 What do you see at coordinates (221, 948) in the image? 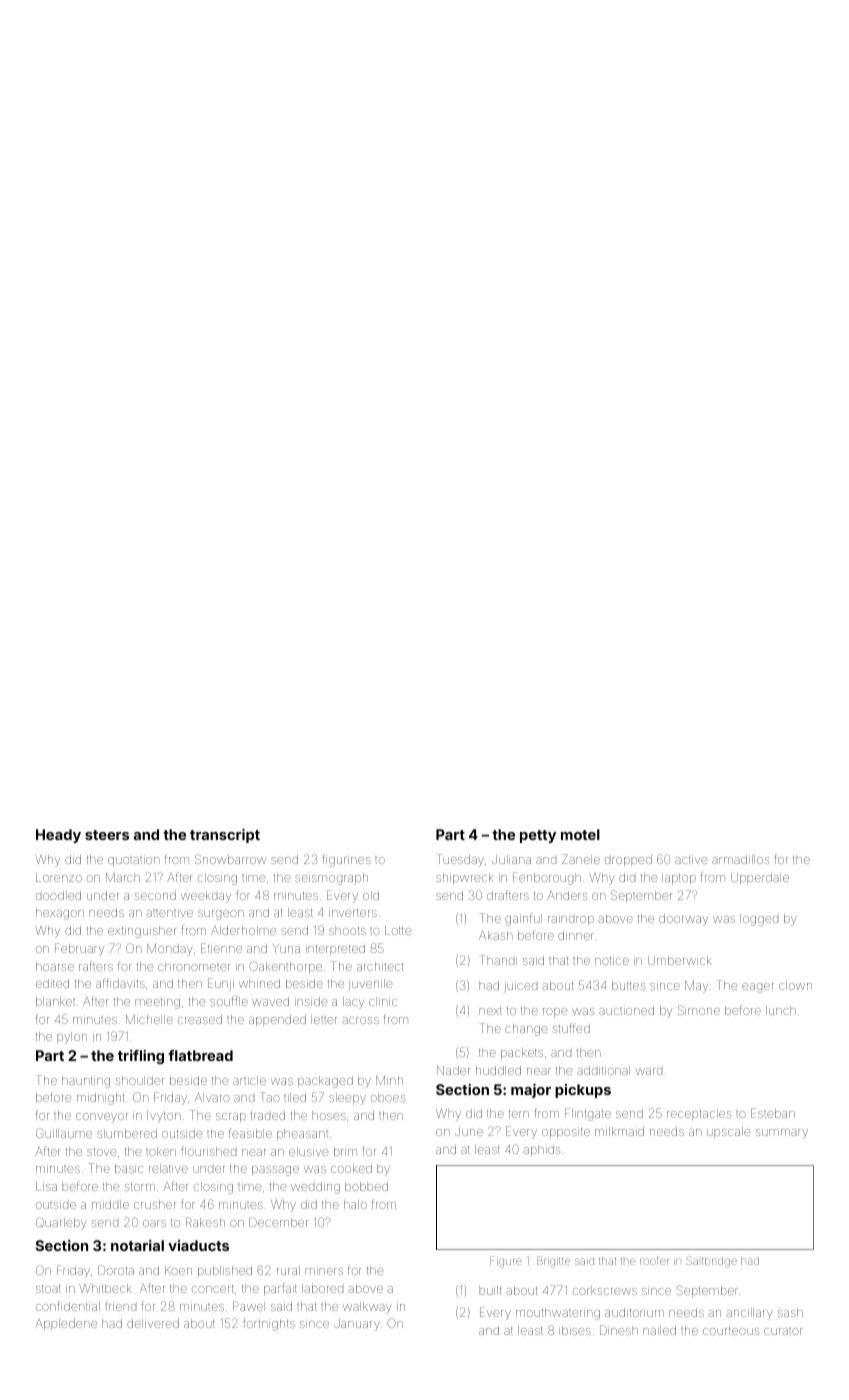
I see `Etienne` at bounding box center [221, 948].
